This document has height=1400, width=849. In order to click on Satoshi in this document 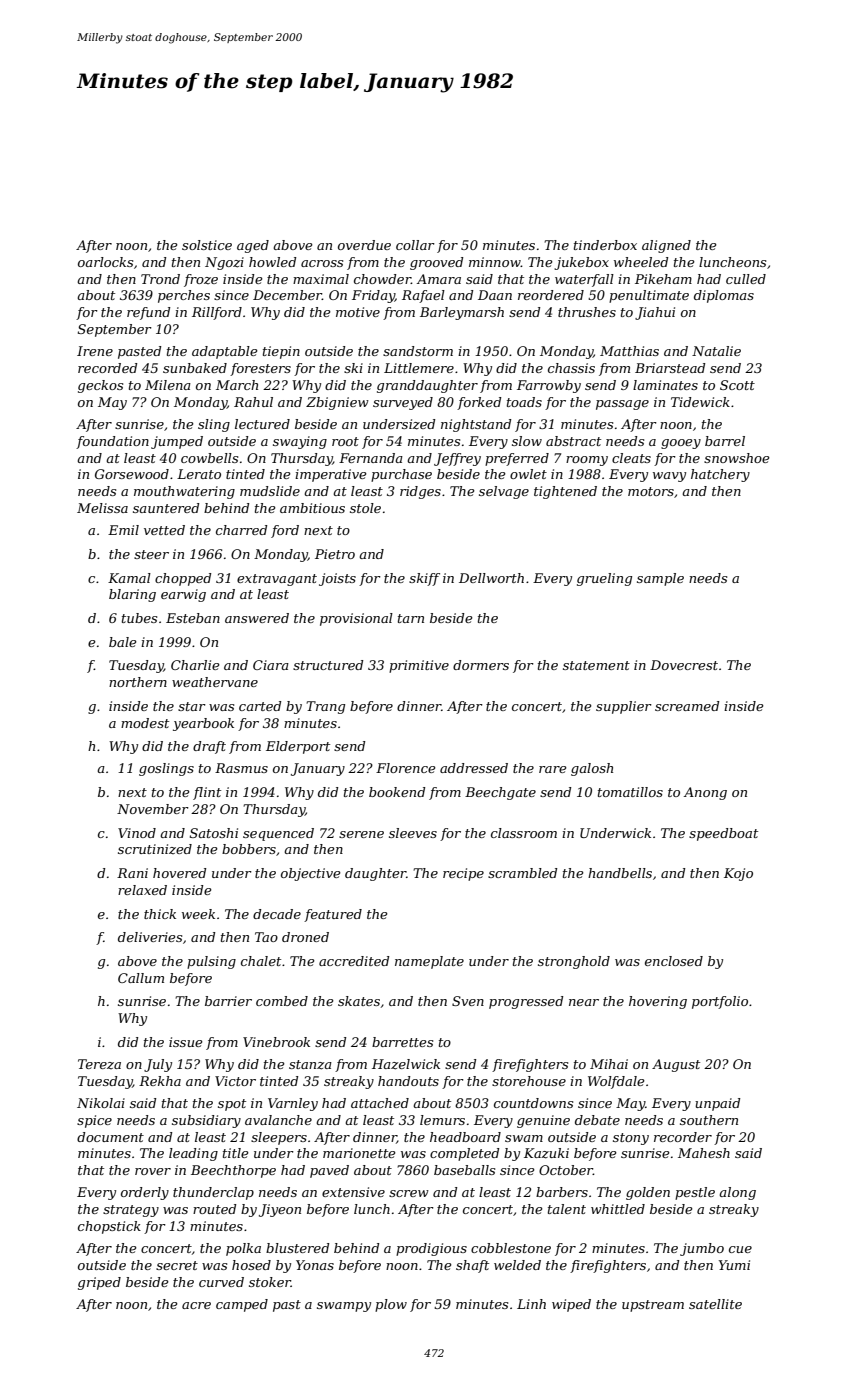, I will do `click(214, 833)`.
